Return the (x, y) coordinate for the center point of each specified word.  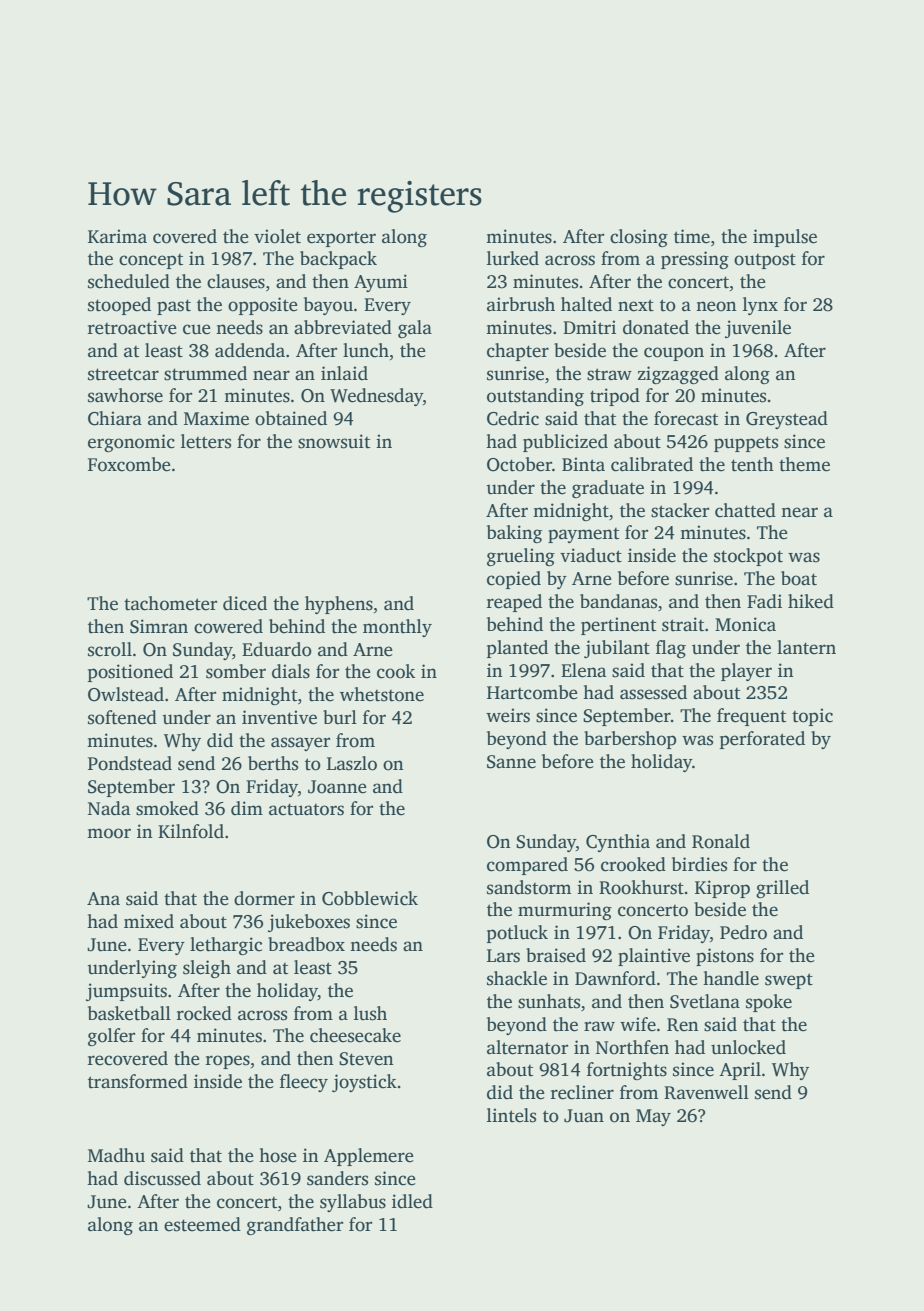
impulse (785, 238)
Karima (117, 236)
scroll (110, 649)
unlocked (748, 1047)
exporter (341, 239)
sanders (337, 1178)
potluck (517, 934)
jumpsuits (126, 992)
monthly (397, 628)
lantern (806, 647)
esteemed (202, 1224)
